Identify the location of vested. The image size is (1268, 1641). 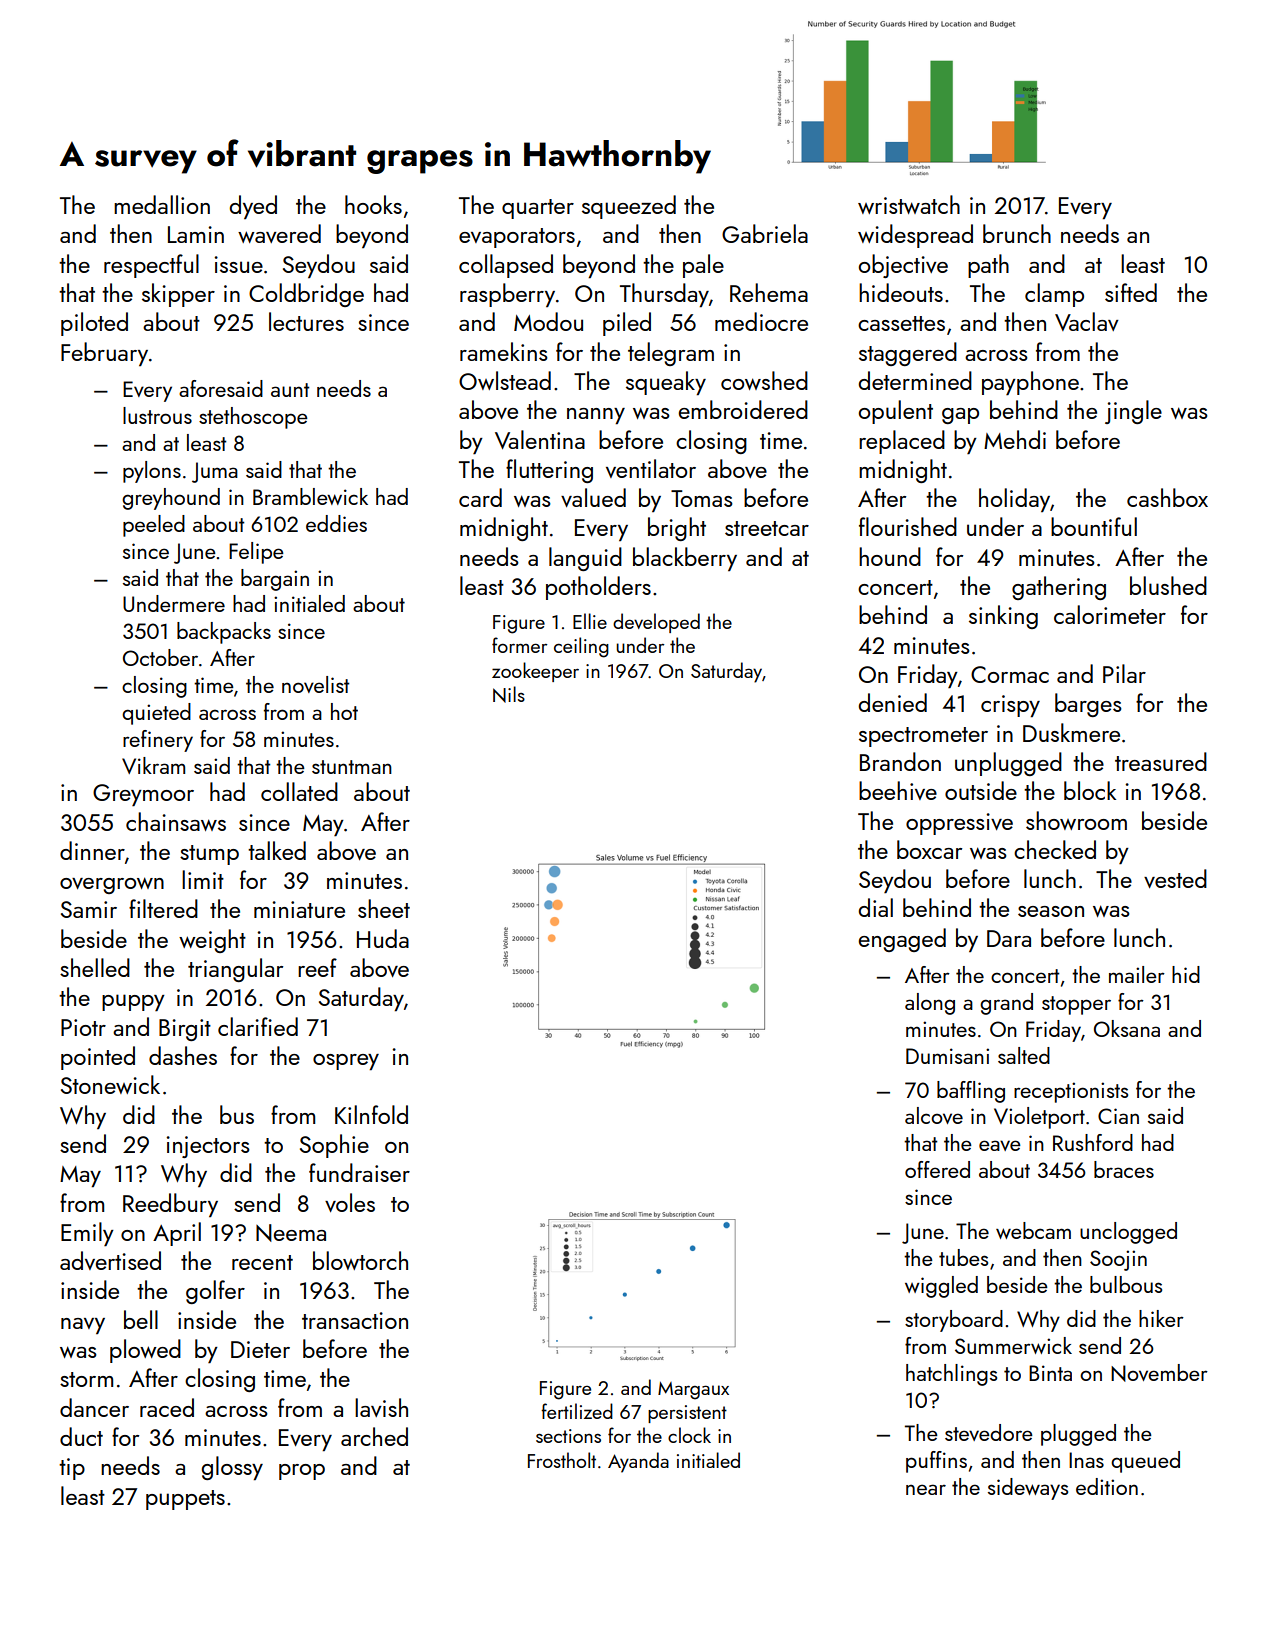
(1175, 878).
